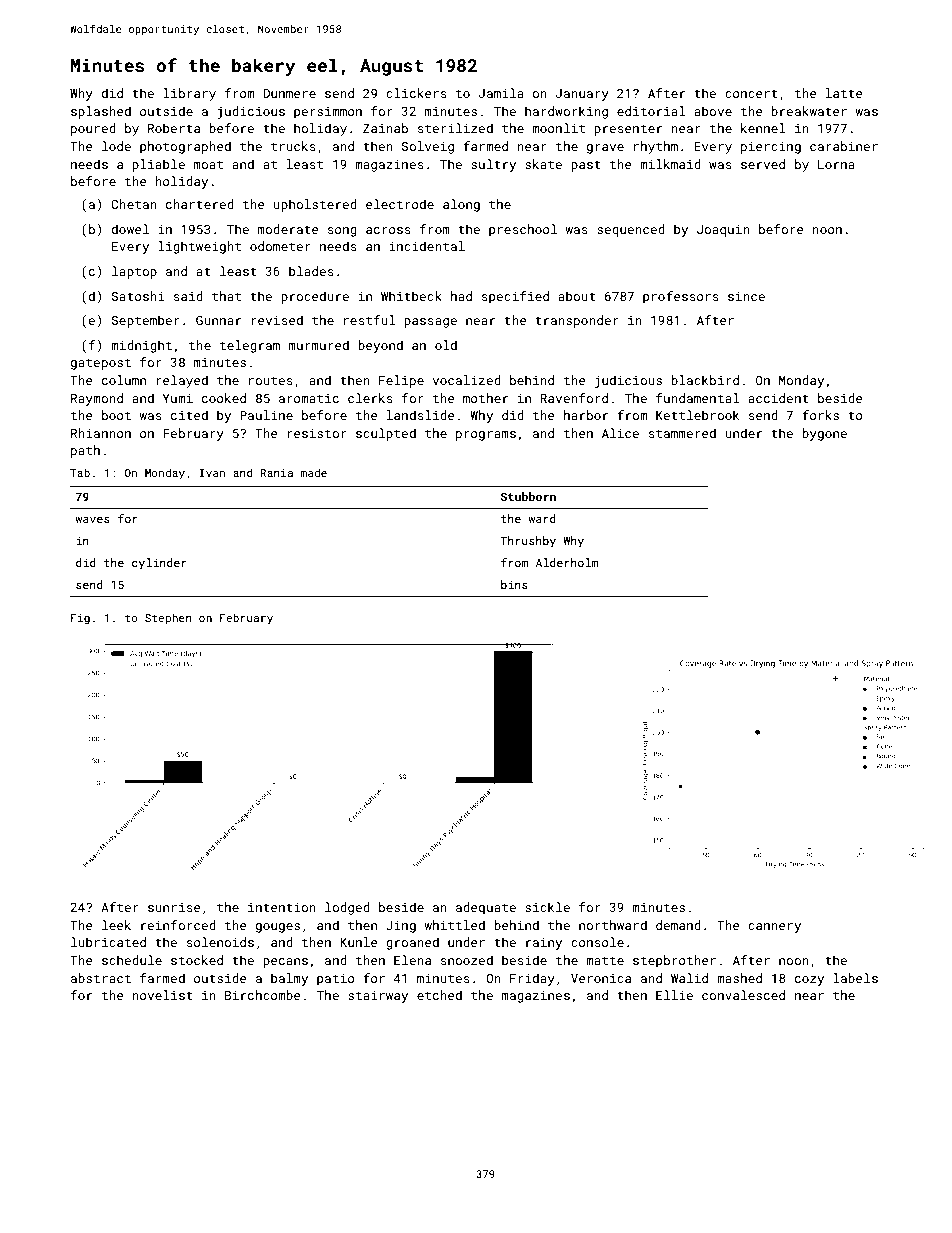 The height and width of the screenshot is (1233, 952). I want to click on sunrise, so click(174, 907).
